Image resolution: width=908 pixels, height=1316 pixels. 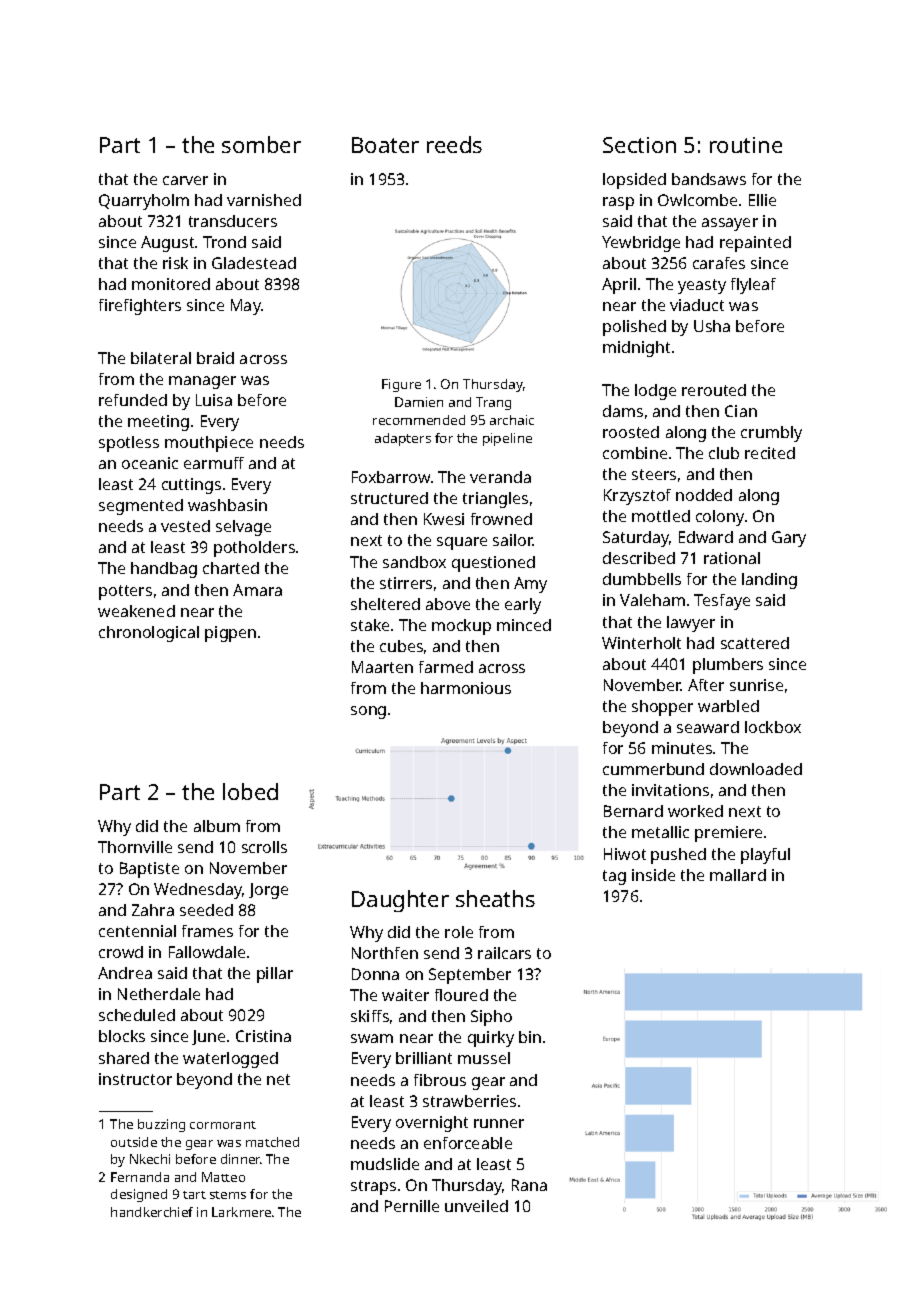 What do you see at coordinates (385, 604) in the screenshot?
I see `sheltered` at bounding box center [385, 604].
